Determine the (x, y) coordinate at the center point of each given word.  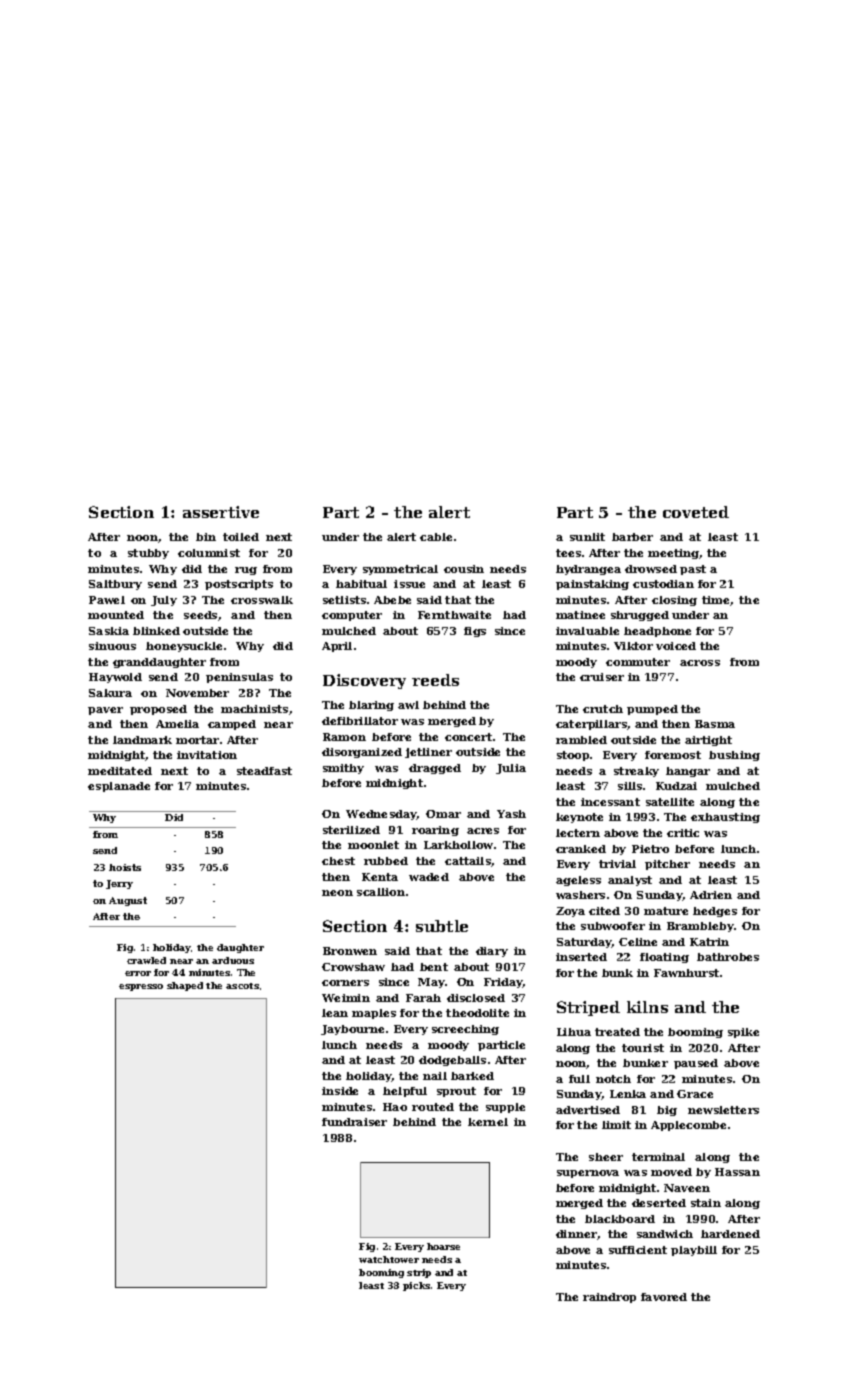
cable (436, 537)
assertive (221, 512)
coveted (696, 512)
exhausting (725, 818)
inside (340, 1091)
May (431, 983)
